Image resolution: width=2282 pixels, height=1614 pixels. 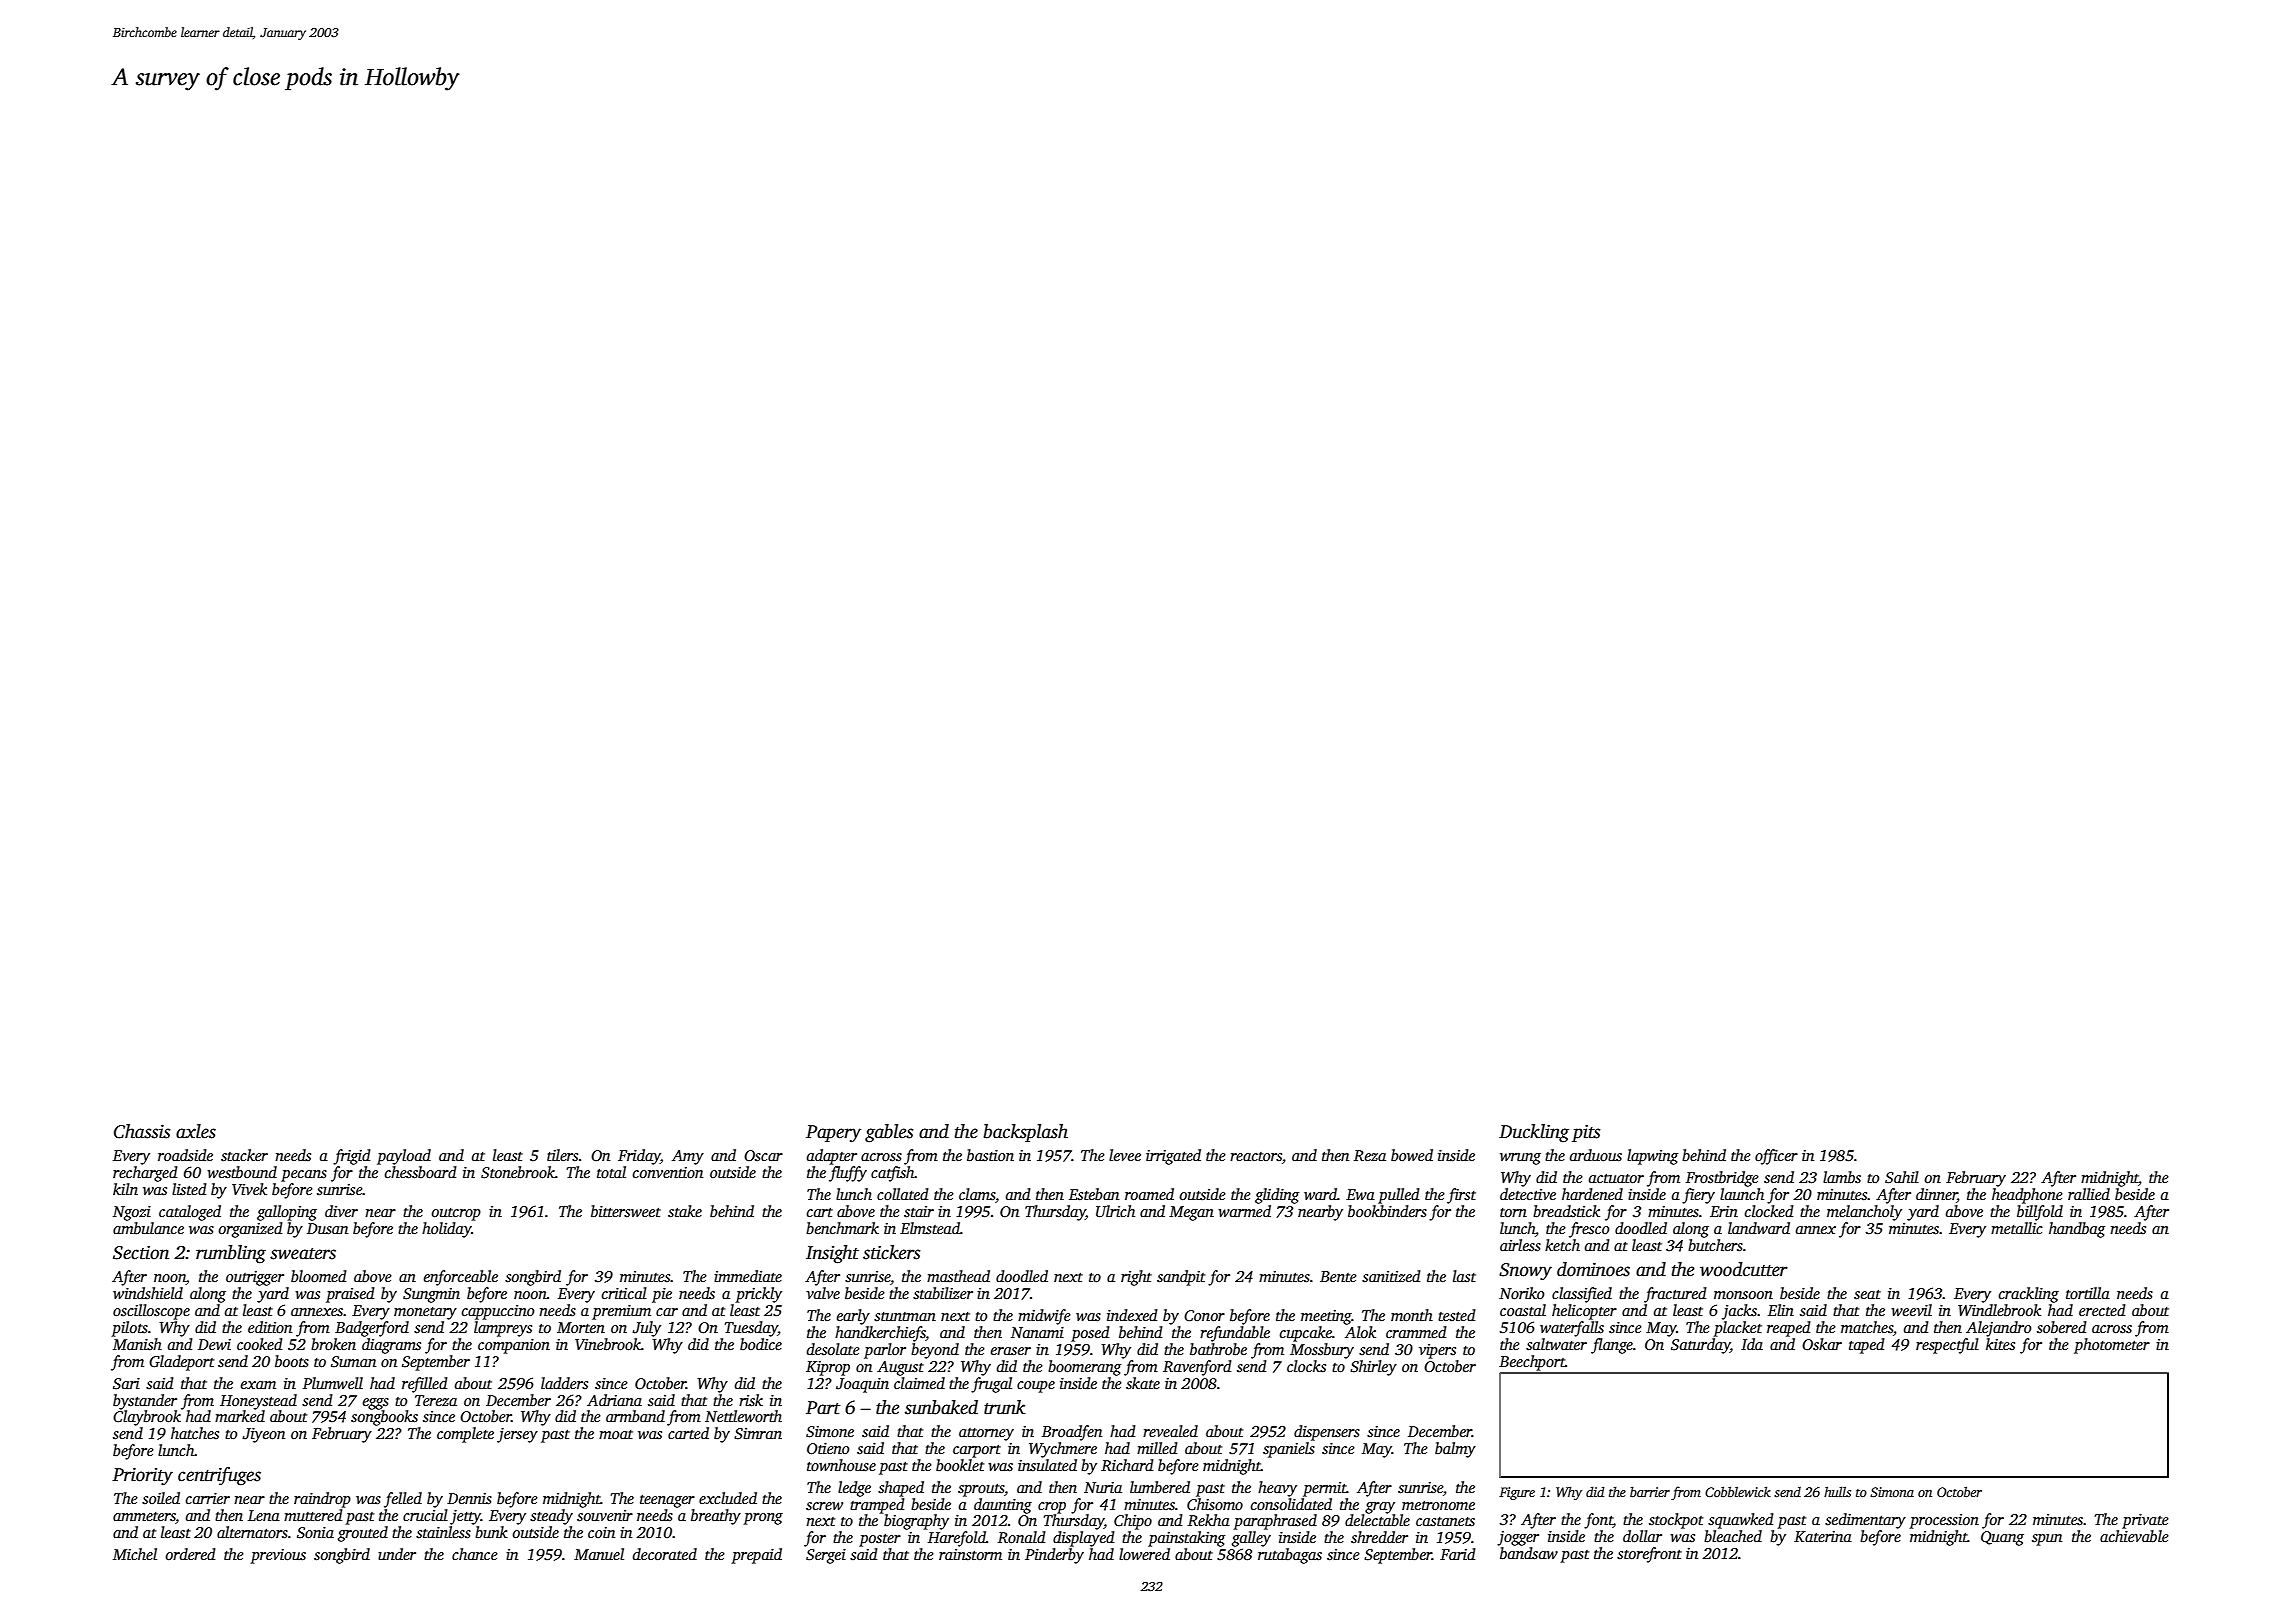 I want to click on cappuccino, so click(x=498, y=1312).
